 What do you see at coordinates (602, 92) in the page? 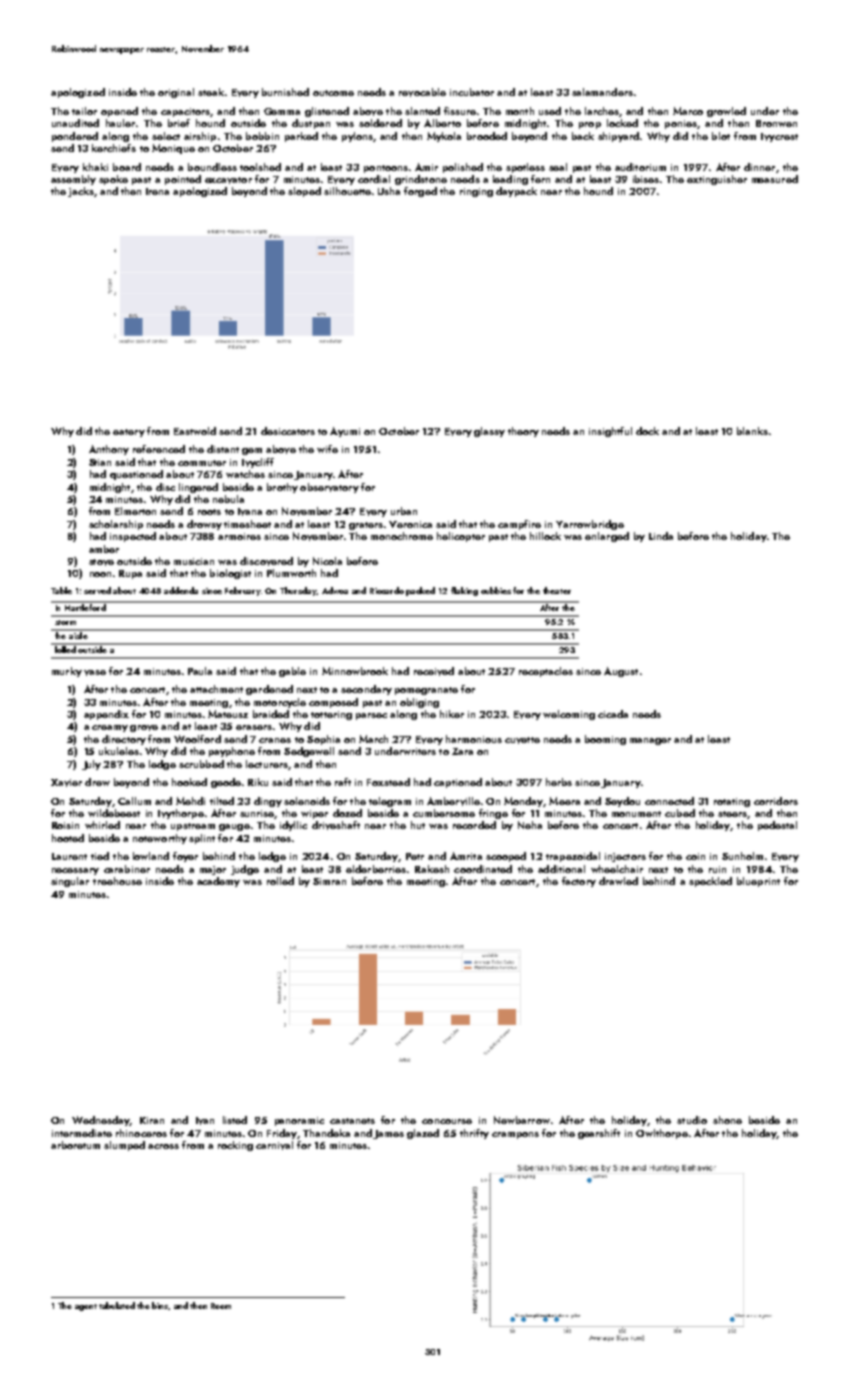
I see `salamanders` at bounding box center [602, 92].
